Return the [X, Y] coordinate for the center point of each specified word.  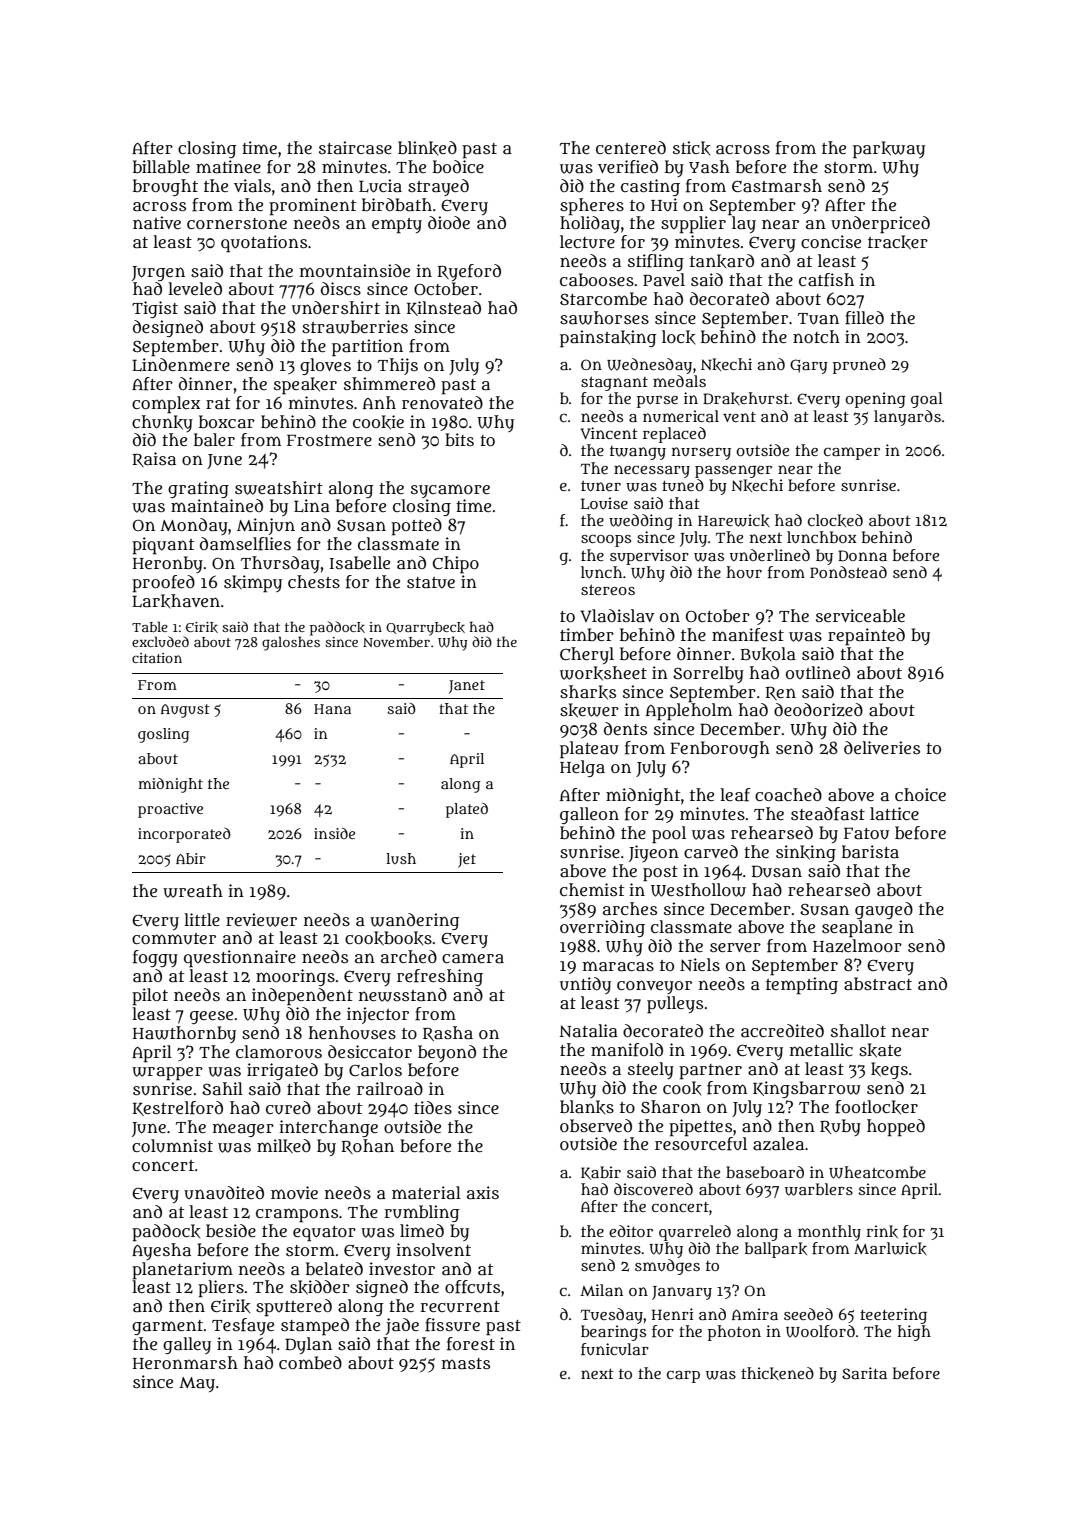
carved [711, 851]
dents [625, 728]
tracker [898, 242]
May [197, 1384]
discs [341, 288]
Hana [332, 709]
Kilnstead [444, 308]
